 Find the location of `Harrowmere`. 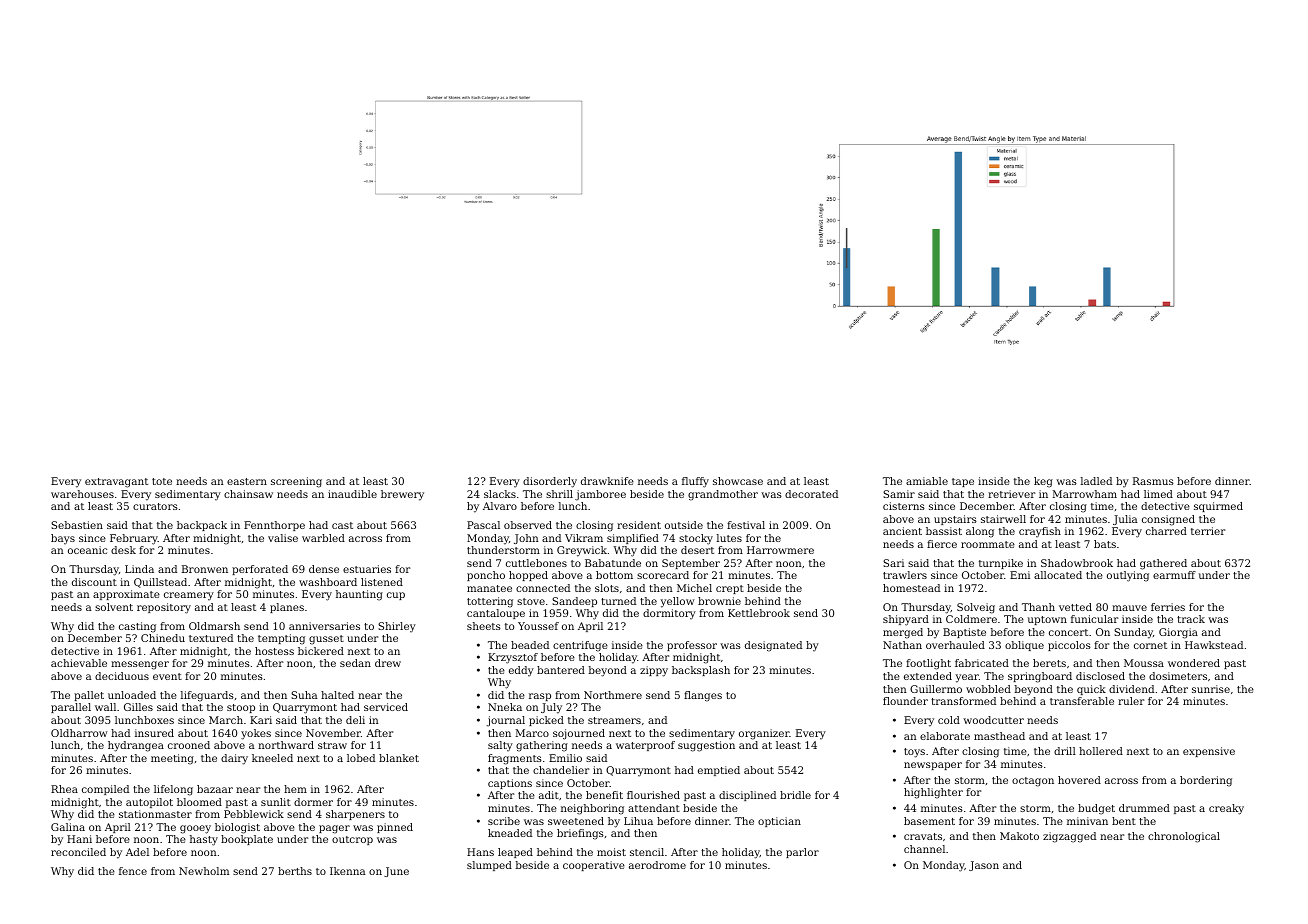

Harrowmere is located at coordinates (780, 550).
